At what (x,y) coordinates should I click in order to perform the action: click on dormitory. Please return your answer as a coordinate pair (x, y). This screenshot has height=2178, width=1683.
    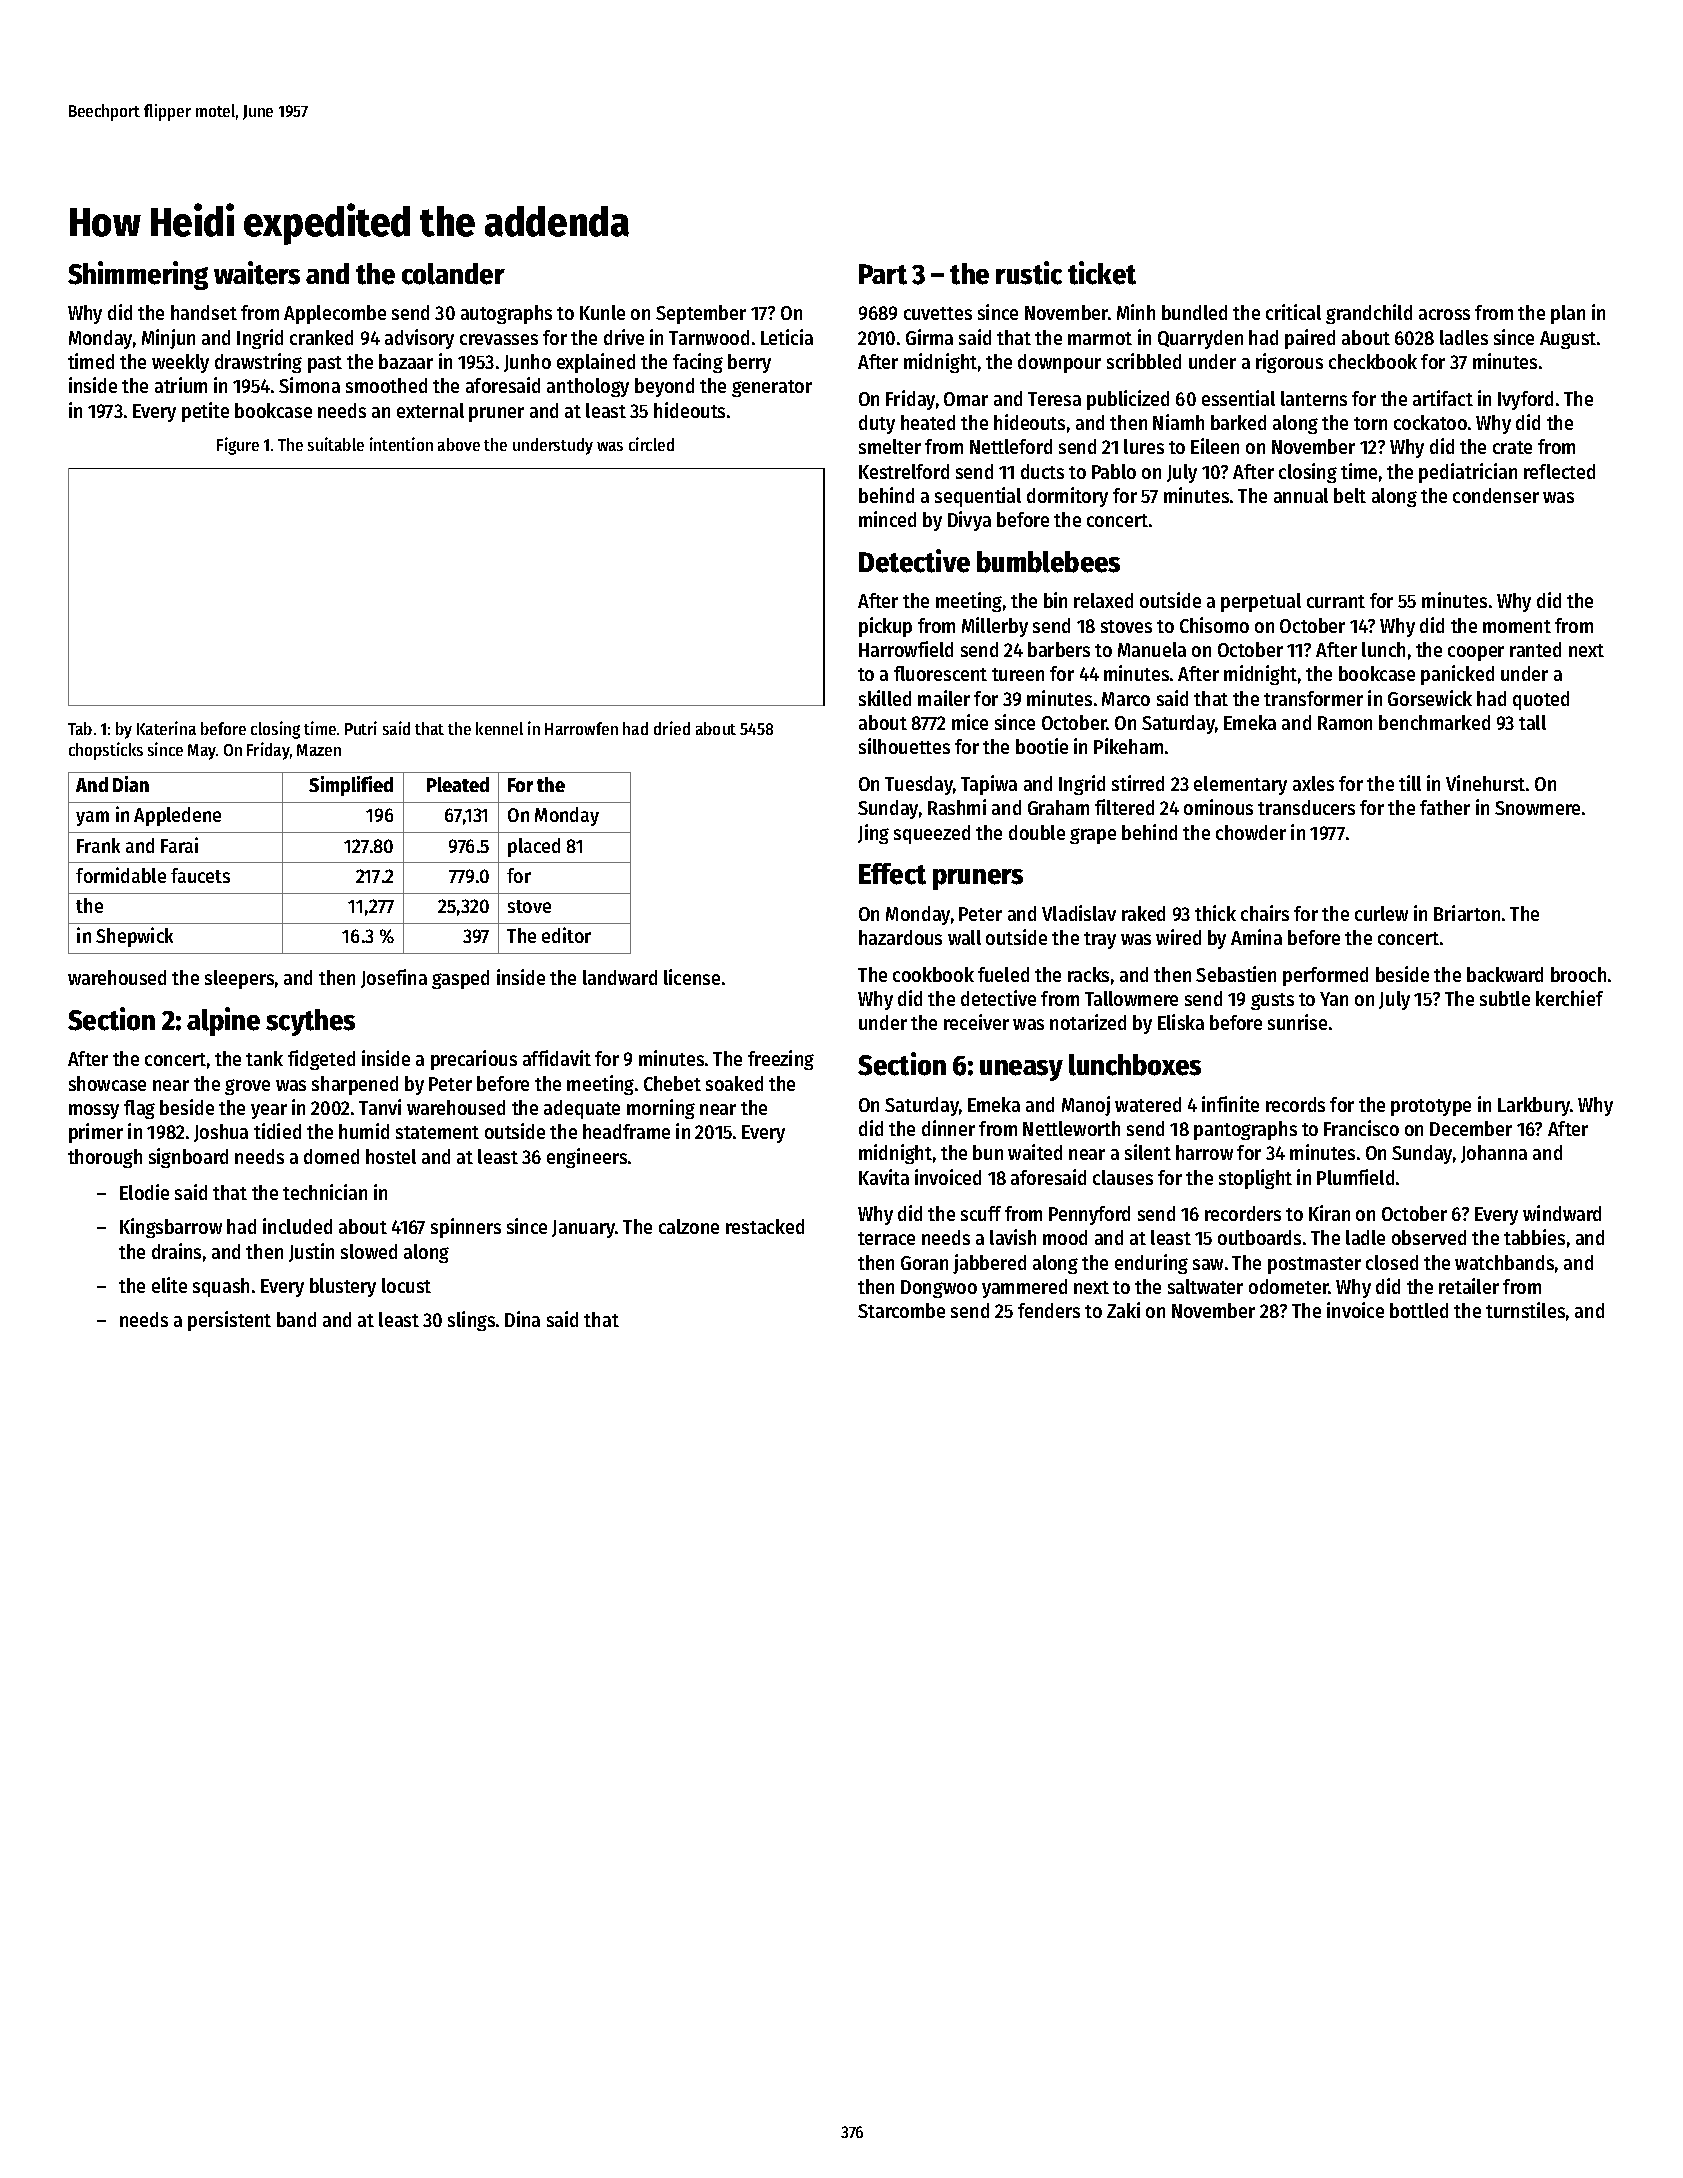
    Looking at the image, I should click on (1067, 497).
